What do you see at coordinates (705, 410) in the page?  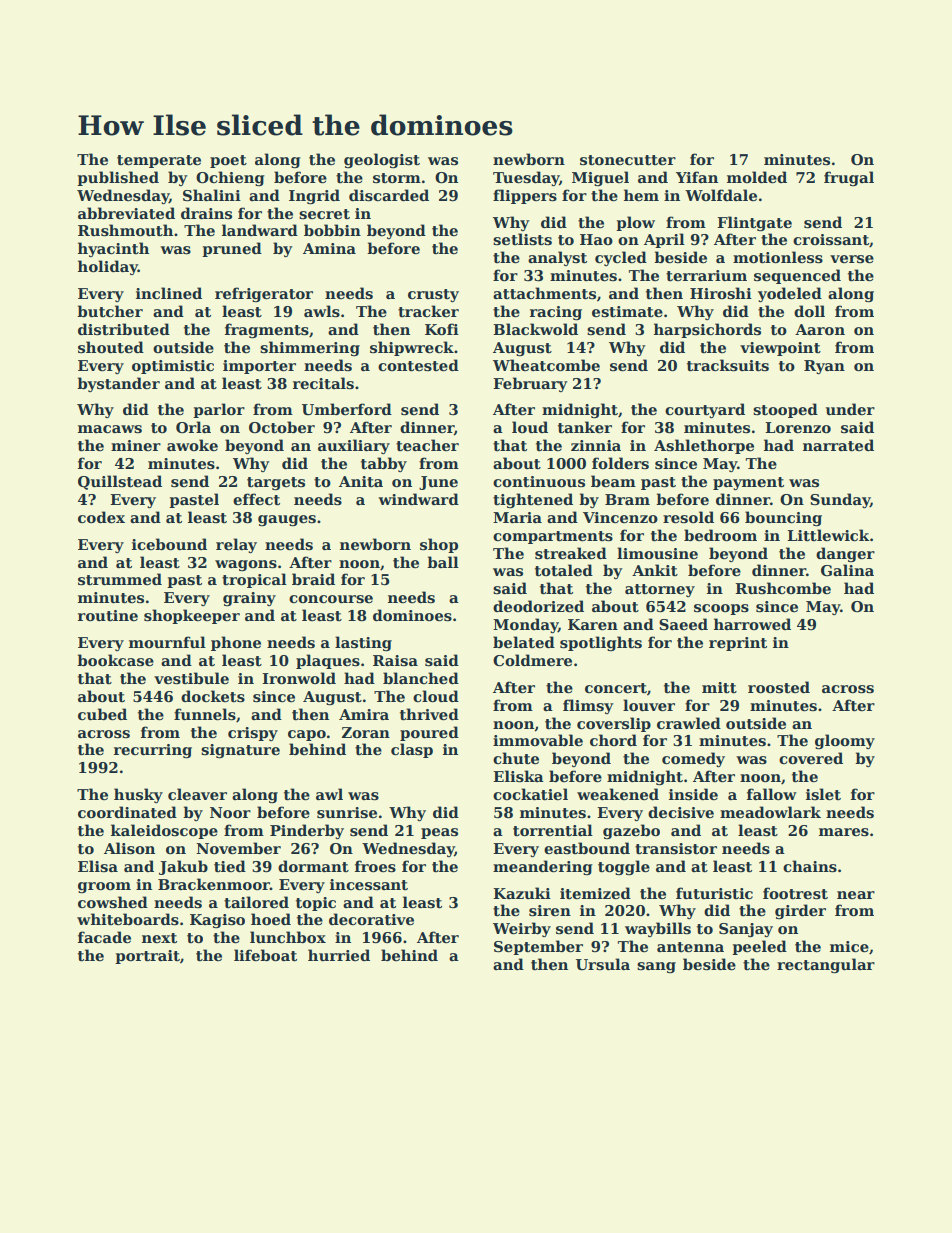 I see `courtyard` at bounding box center [705, 410].
